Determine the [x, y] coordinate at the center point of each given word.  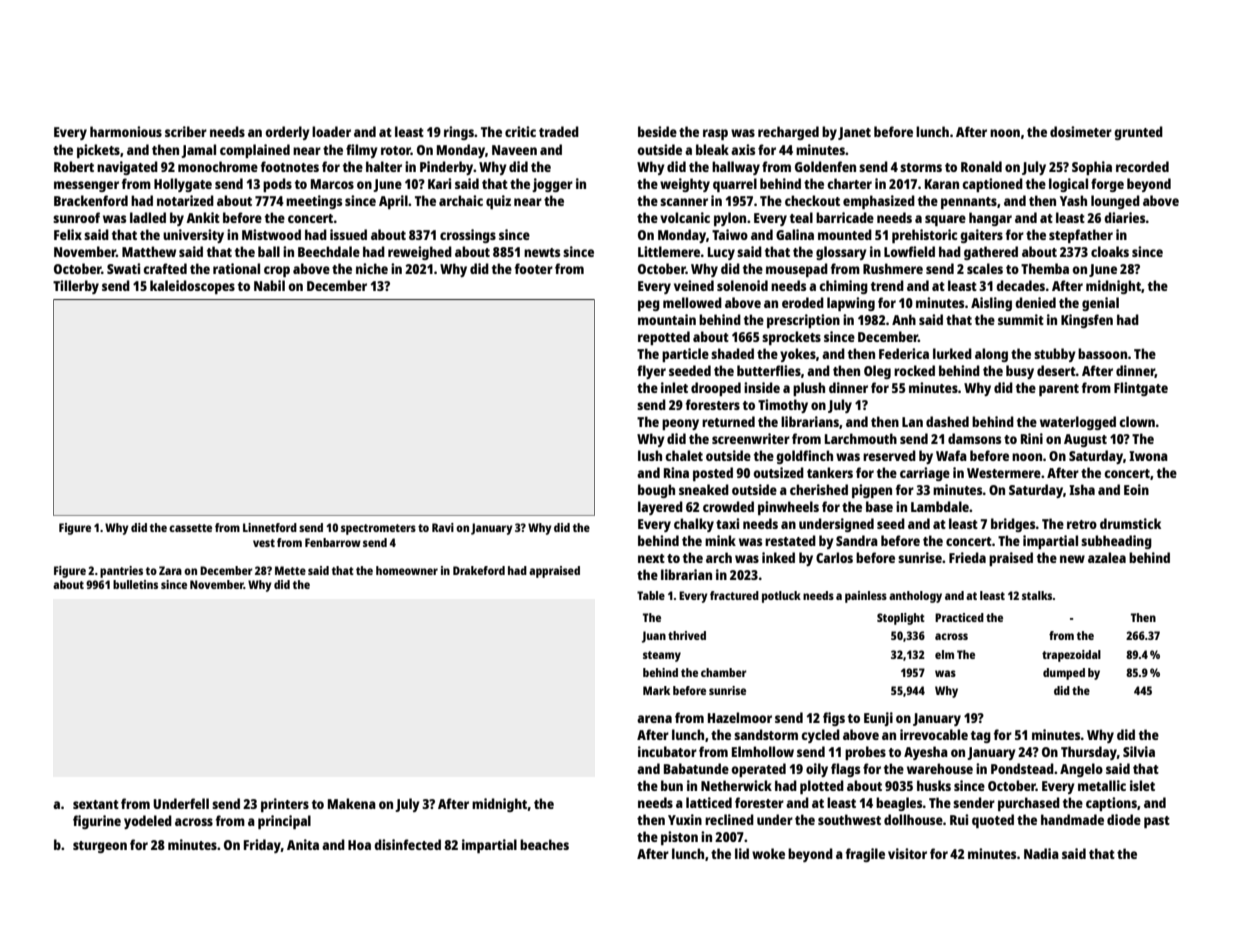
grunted [1138, 133]
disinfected [407, 844]
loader [331, 131]
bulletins [135, 584]
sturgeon [100, 847]
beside [657, 131]
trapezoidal [1071, 656]
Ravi [443, 527]
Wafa [951, 455]
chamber [724, 672]
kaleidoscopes [192, 287]
